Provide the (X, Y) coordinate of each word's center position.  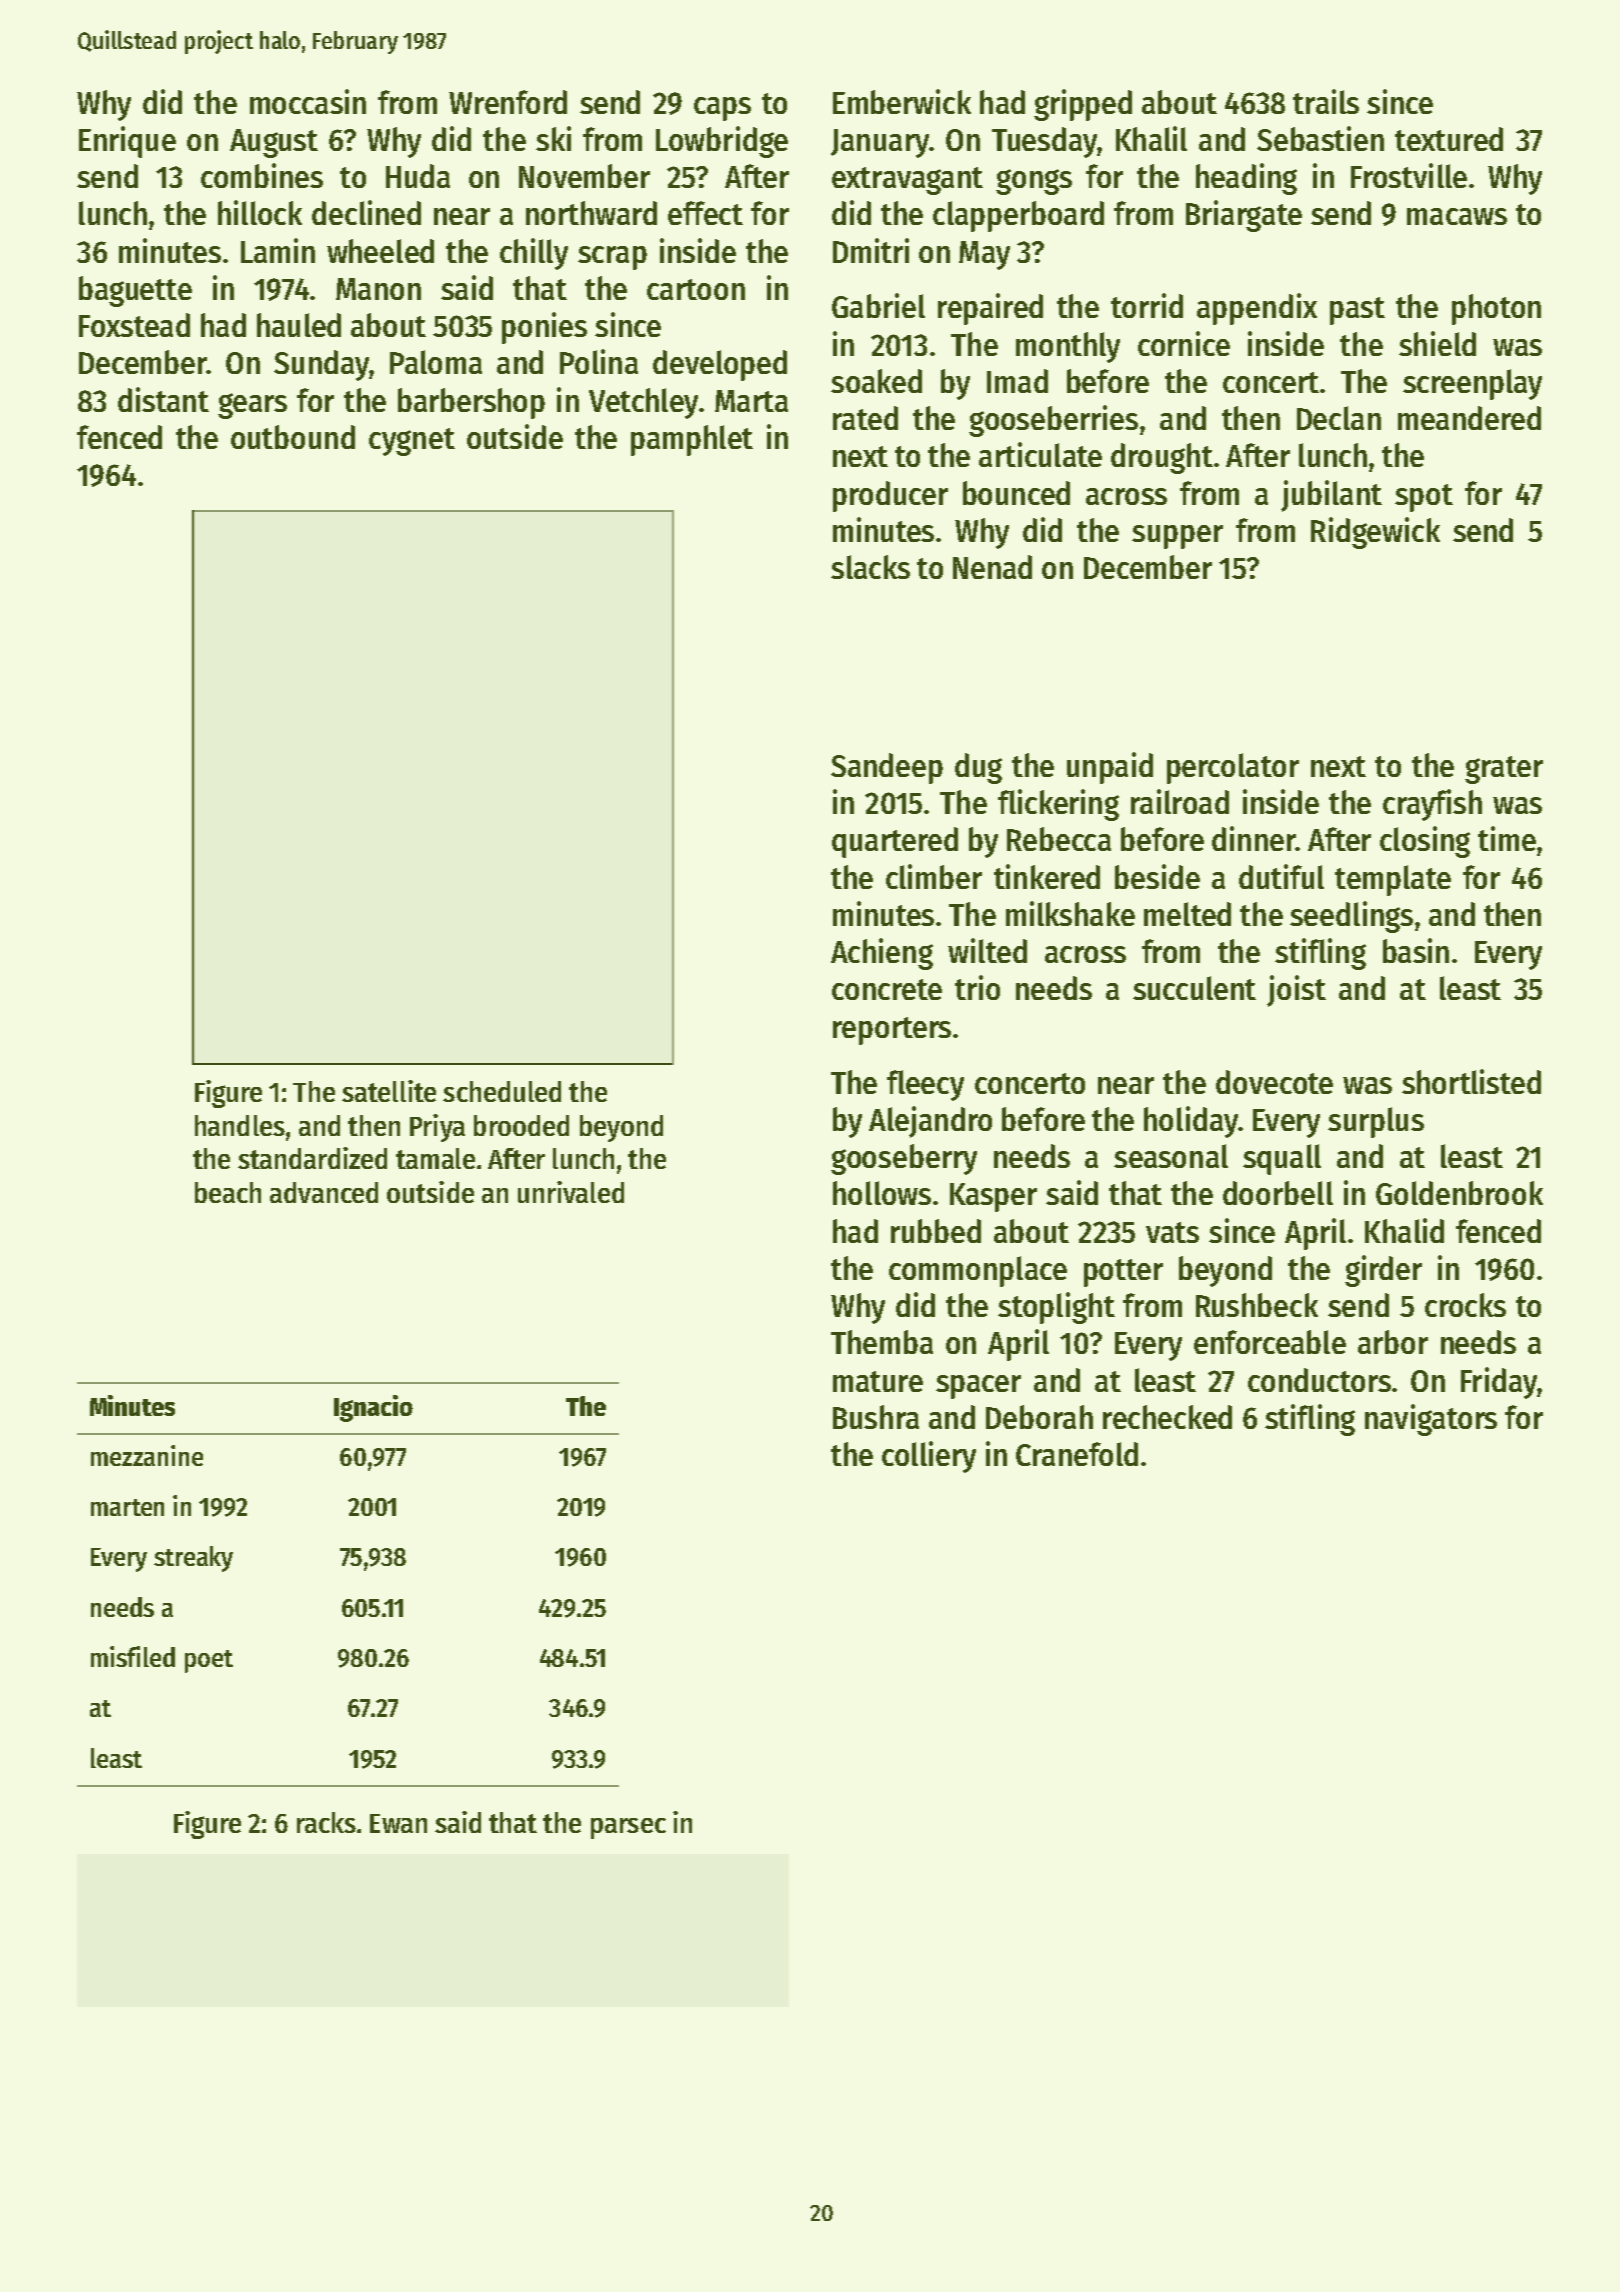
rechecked (1167, 1417)
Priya (437, 1128)
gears (252, 406)
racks (326, 1822)
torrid (1147, 305)
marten (127, 1507)
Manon (378, 289)
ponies (544, 328)
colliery (929, 1457)
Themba (882, 1342)
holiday (1191, 1122)
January (880, 143)
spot (1424, 498)
